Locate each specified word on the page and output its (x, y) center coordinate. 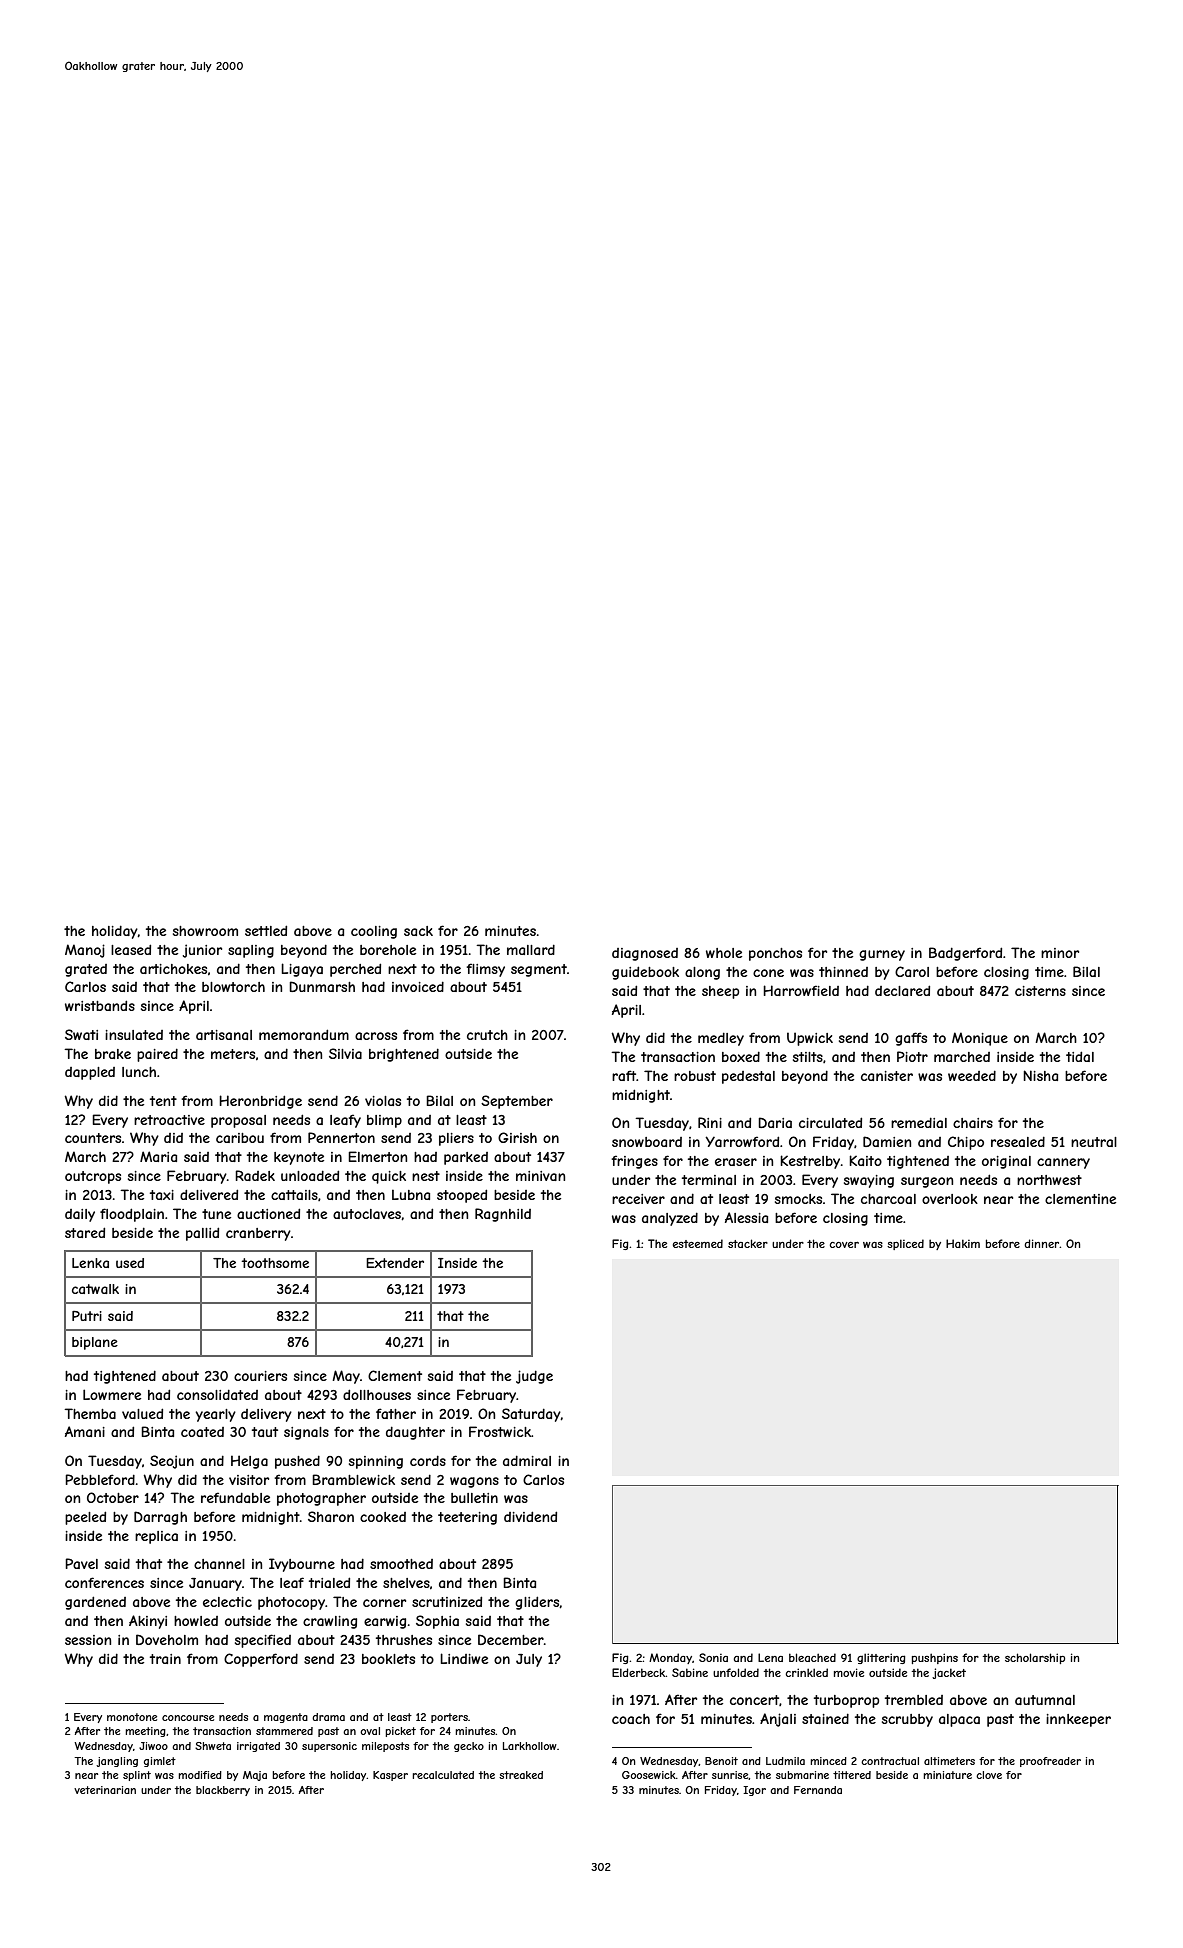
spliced (905, 1244)
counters (93, 1138)
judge (534, 1377)
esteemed (698, 1243)
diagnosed (645, 954)
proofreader (1050, 1762)
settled (266, 930)
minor (1060, 953)
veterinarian (105, 1790)
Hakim (963, 1243)
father (396, 1413)
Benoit (721, 1761)
